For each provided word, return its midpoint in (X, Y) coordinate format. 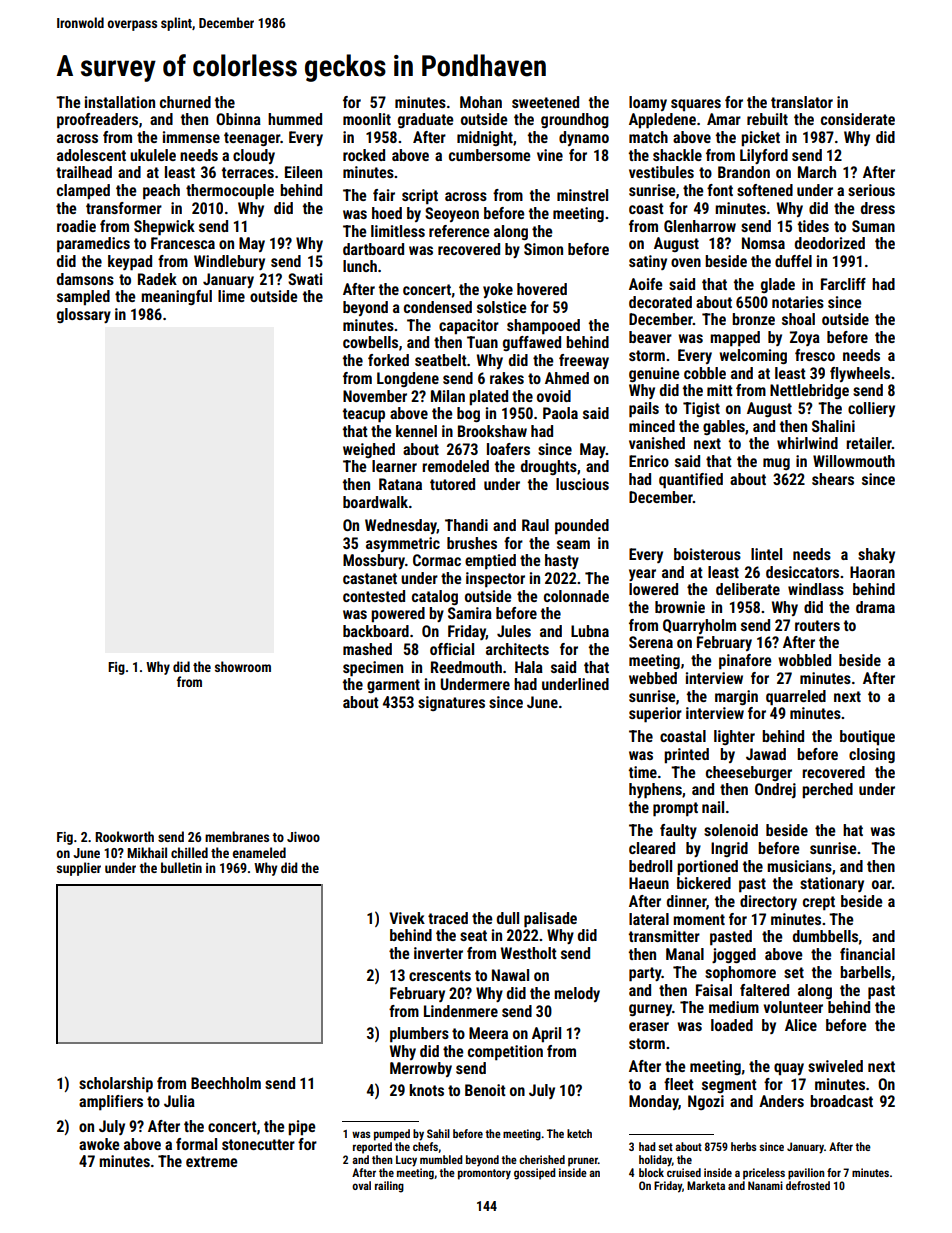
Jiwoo (303, 837)
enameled (259, 852)
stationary (832, 884)
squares (696, 105)
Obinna (238, 119)
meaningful (176, 297)
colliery (871, 409)
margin (736, 697)
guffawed (532, 343)
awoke (99, 1144)
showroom (243, 666)
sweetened (545, 102)
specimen (373, 669)
